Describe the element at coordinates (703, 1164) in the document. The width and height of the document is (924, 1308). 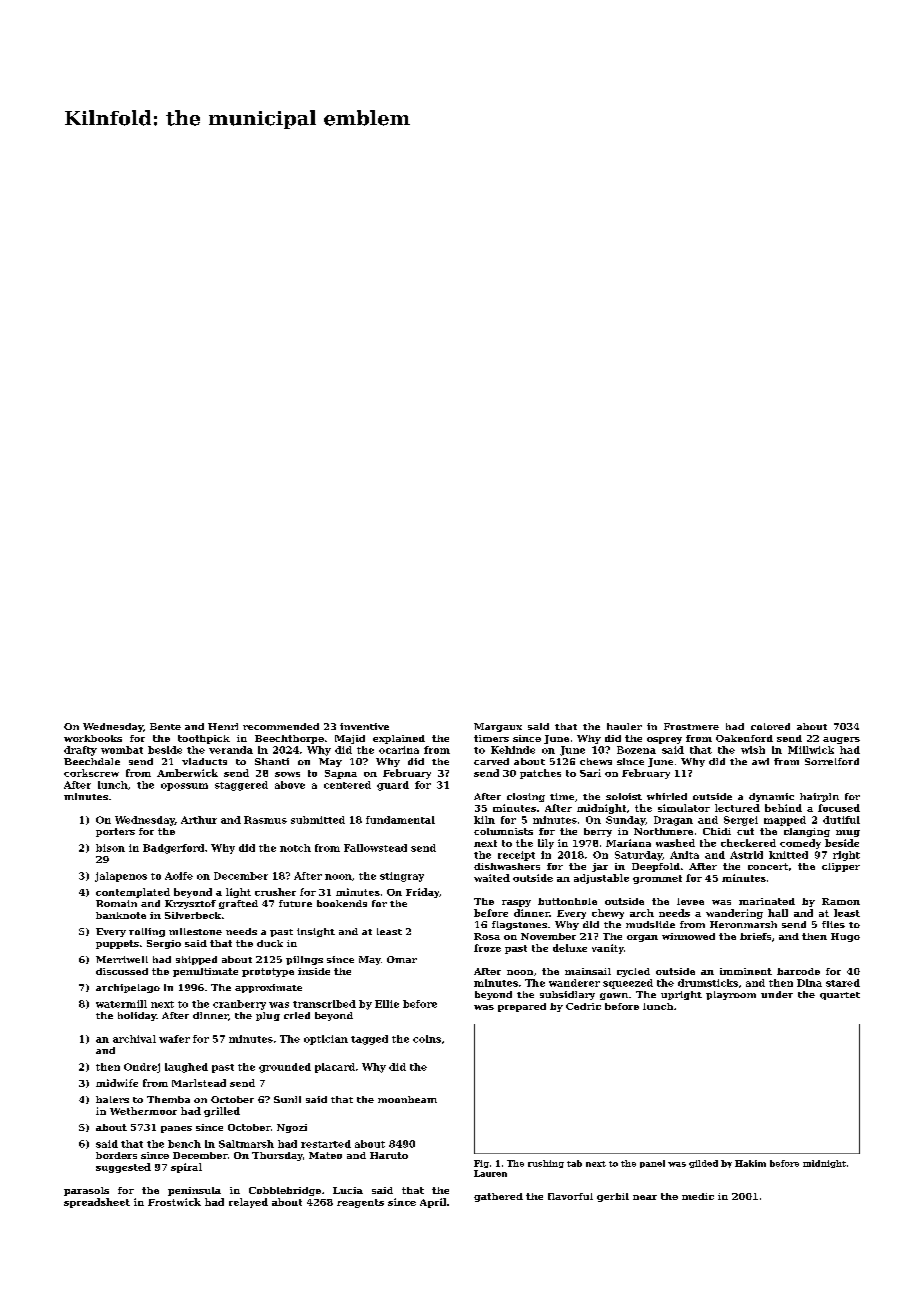
I see `gilded` at that location.
